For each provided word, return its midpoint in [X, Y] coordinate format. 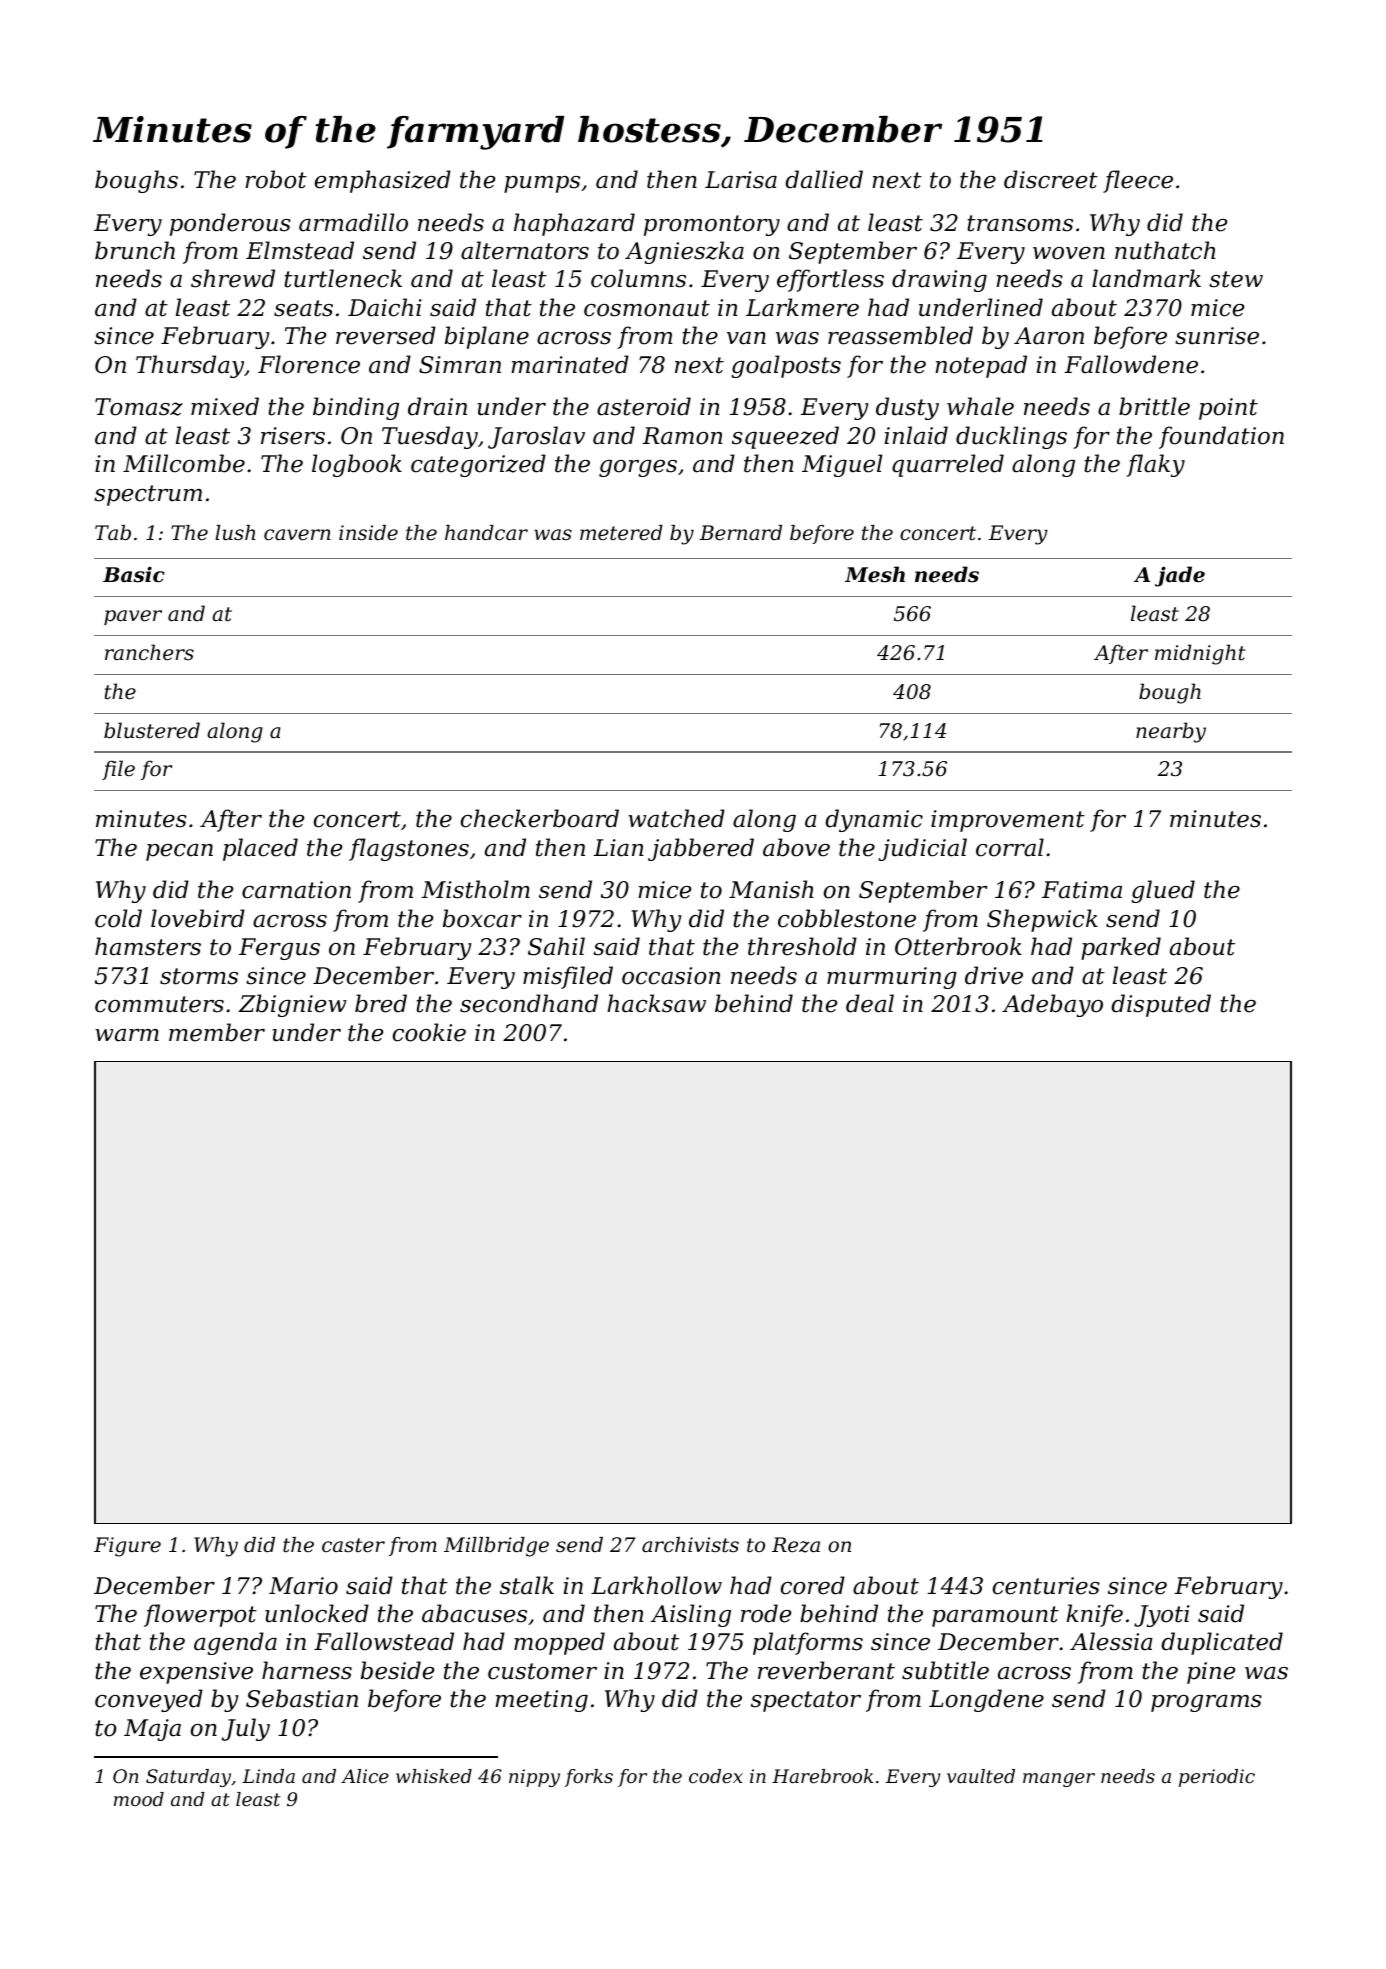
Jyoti [1162, 1616]
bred [381, 1003]
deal [870, 1003]
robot [276, 179]
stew [1236, 279]
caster [353, 1545]
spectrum [148, 495]
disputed [1161, 1005]
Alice [365, 1776]
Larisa [741, 180]
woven [1069, 253]
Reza [796, 1545]
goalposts [786, 366]
